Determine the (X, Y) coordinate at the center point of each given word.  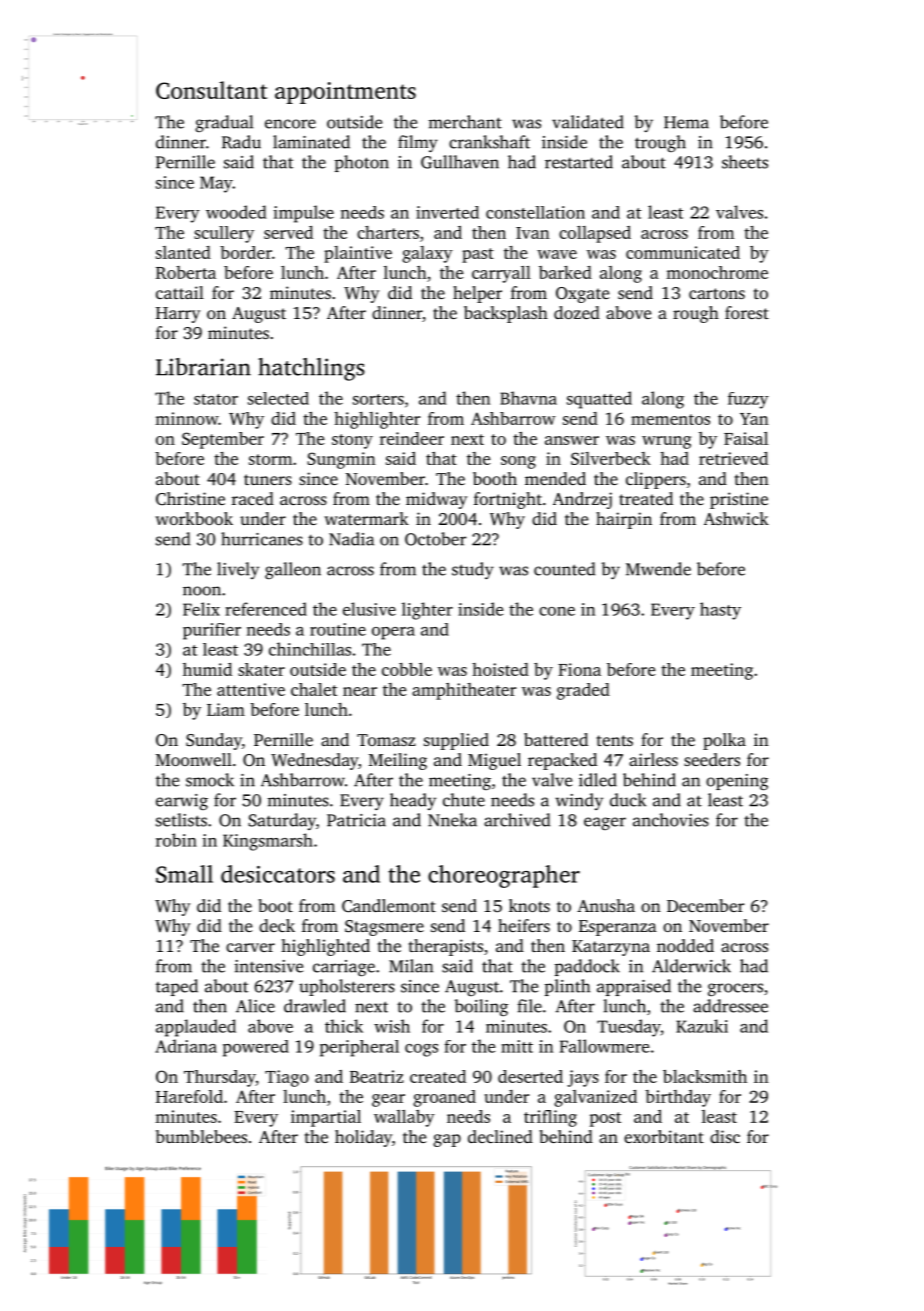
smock (210, 780)
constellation (535, 212)
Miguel (494, 761)
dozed (577, 312)
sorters (378, 399)
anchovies (671, 820)
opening (737, 782)
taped (177, 987)
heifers (524, 925)
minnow (186, 418)
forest (747, 312)
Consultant (211, 90)
